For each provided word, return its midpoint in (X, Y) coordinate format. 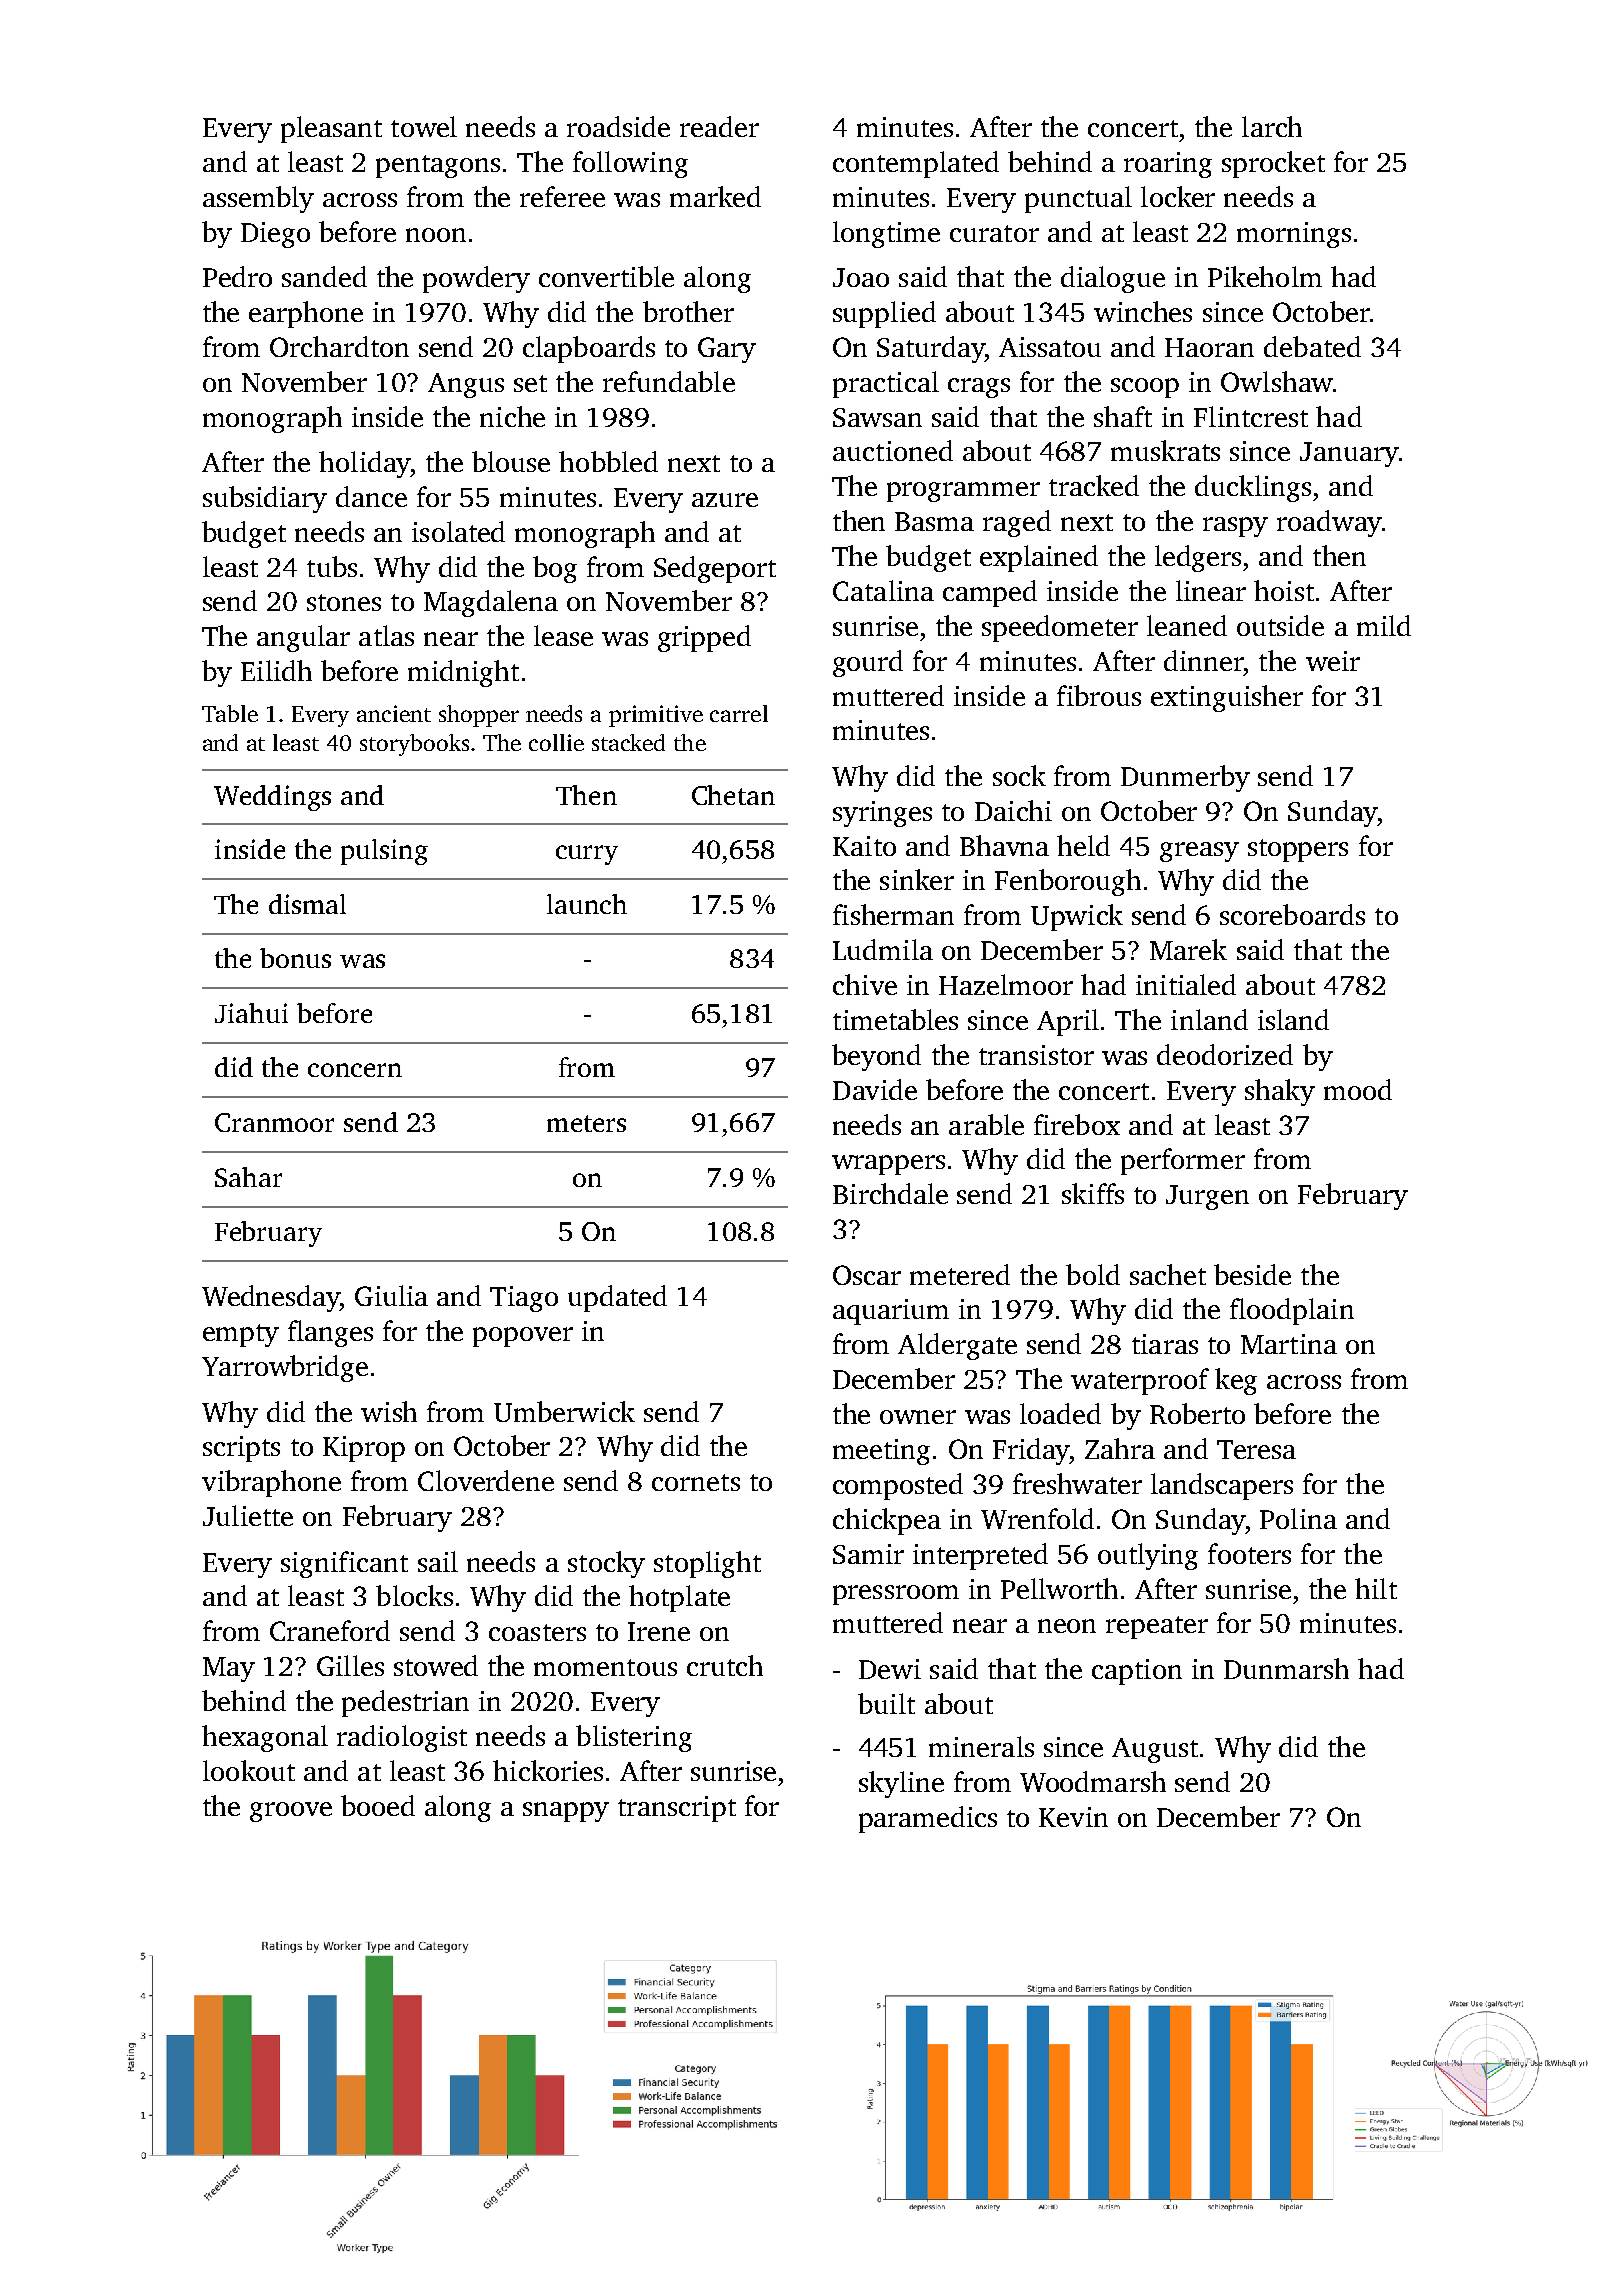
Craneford (330, 1630)
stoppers (1298, 850)
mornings (1294, 235)
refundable (669, 381)
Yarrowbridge (285, 1368)
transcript (677, 1809)
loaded (1060, 1413)
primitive (656, 716)
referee (562, 196)
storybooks (414, 745)
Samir (868, 1554)
